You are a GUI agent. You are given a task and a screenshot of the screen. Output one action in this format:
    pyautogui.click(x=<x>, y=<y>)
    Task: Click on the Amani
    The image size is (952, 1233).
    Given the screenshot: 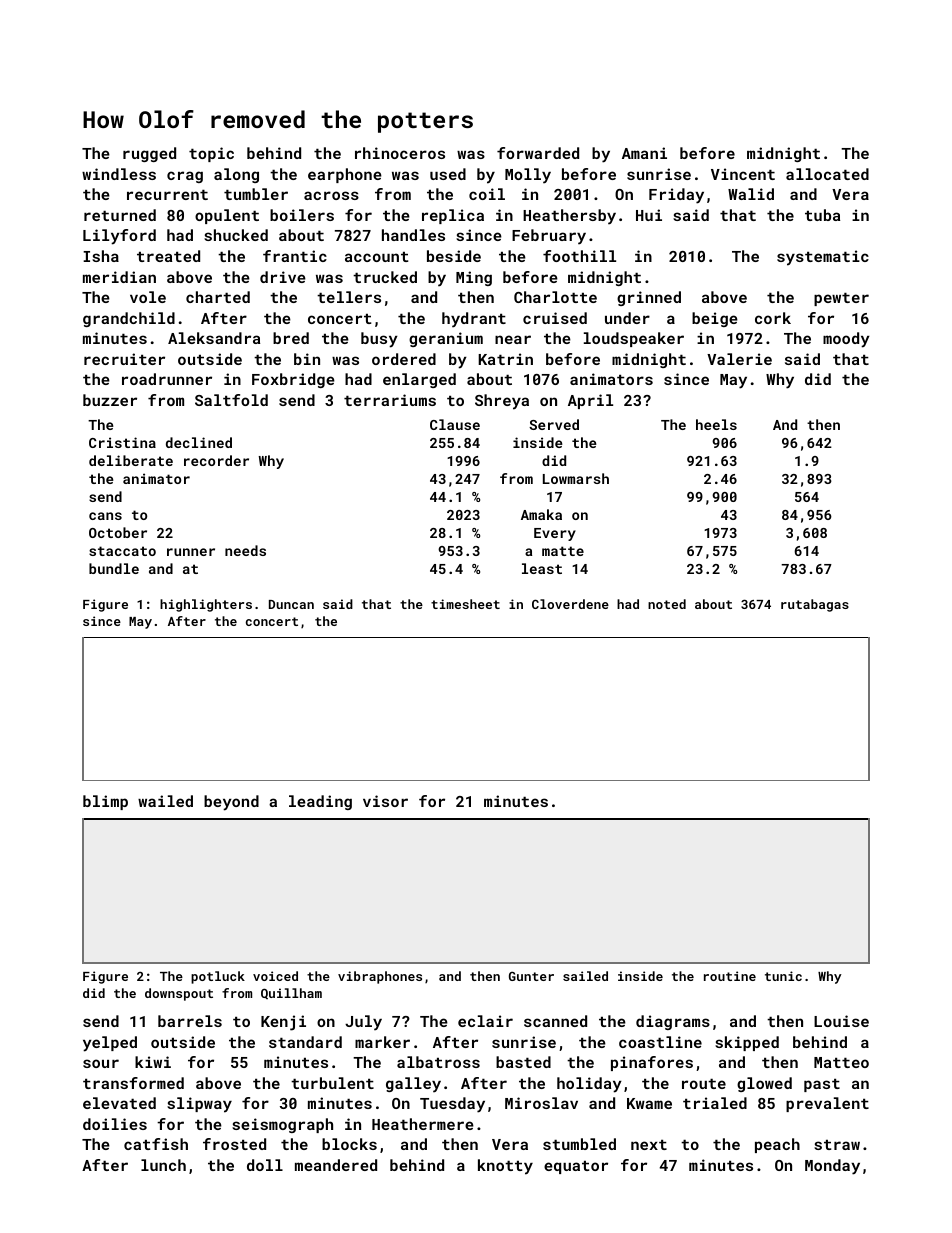 What is the action you would take?
    pyautogui.click(x=644, y=153)
